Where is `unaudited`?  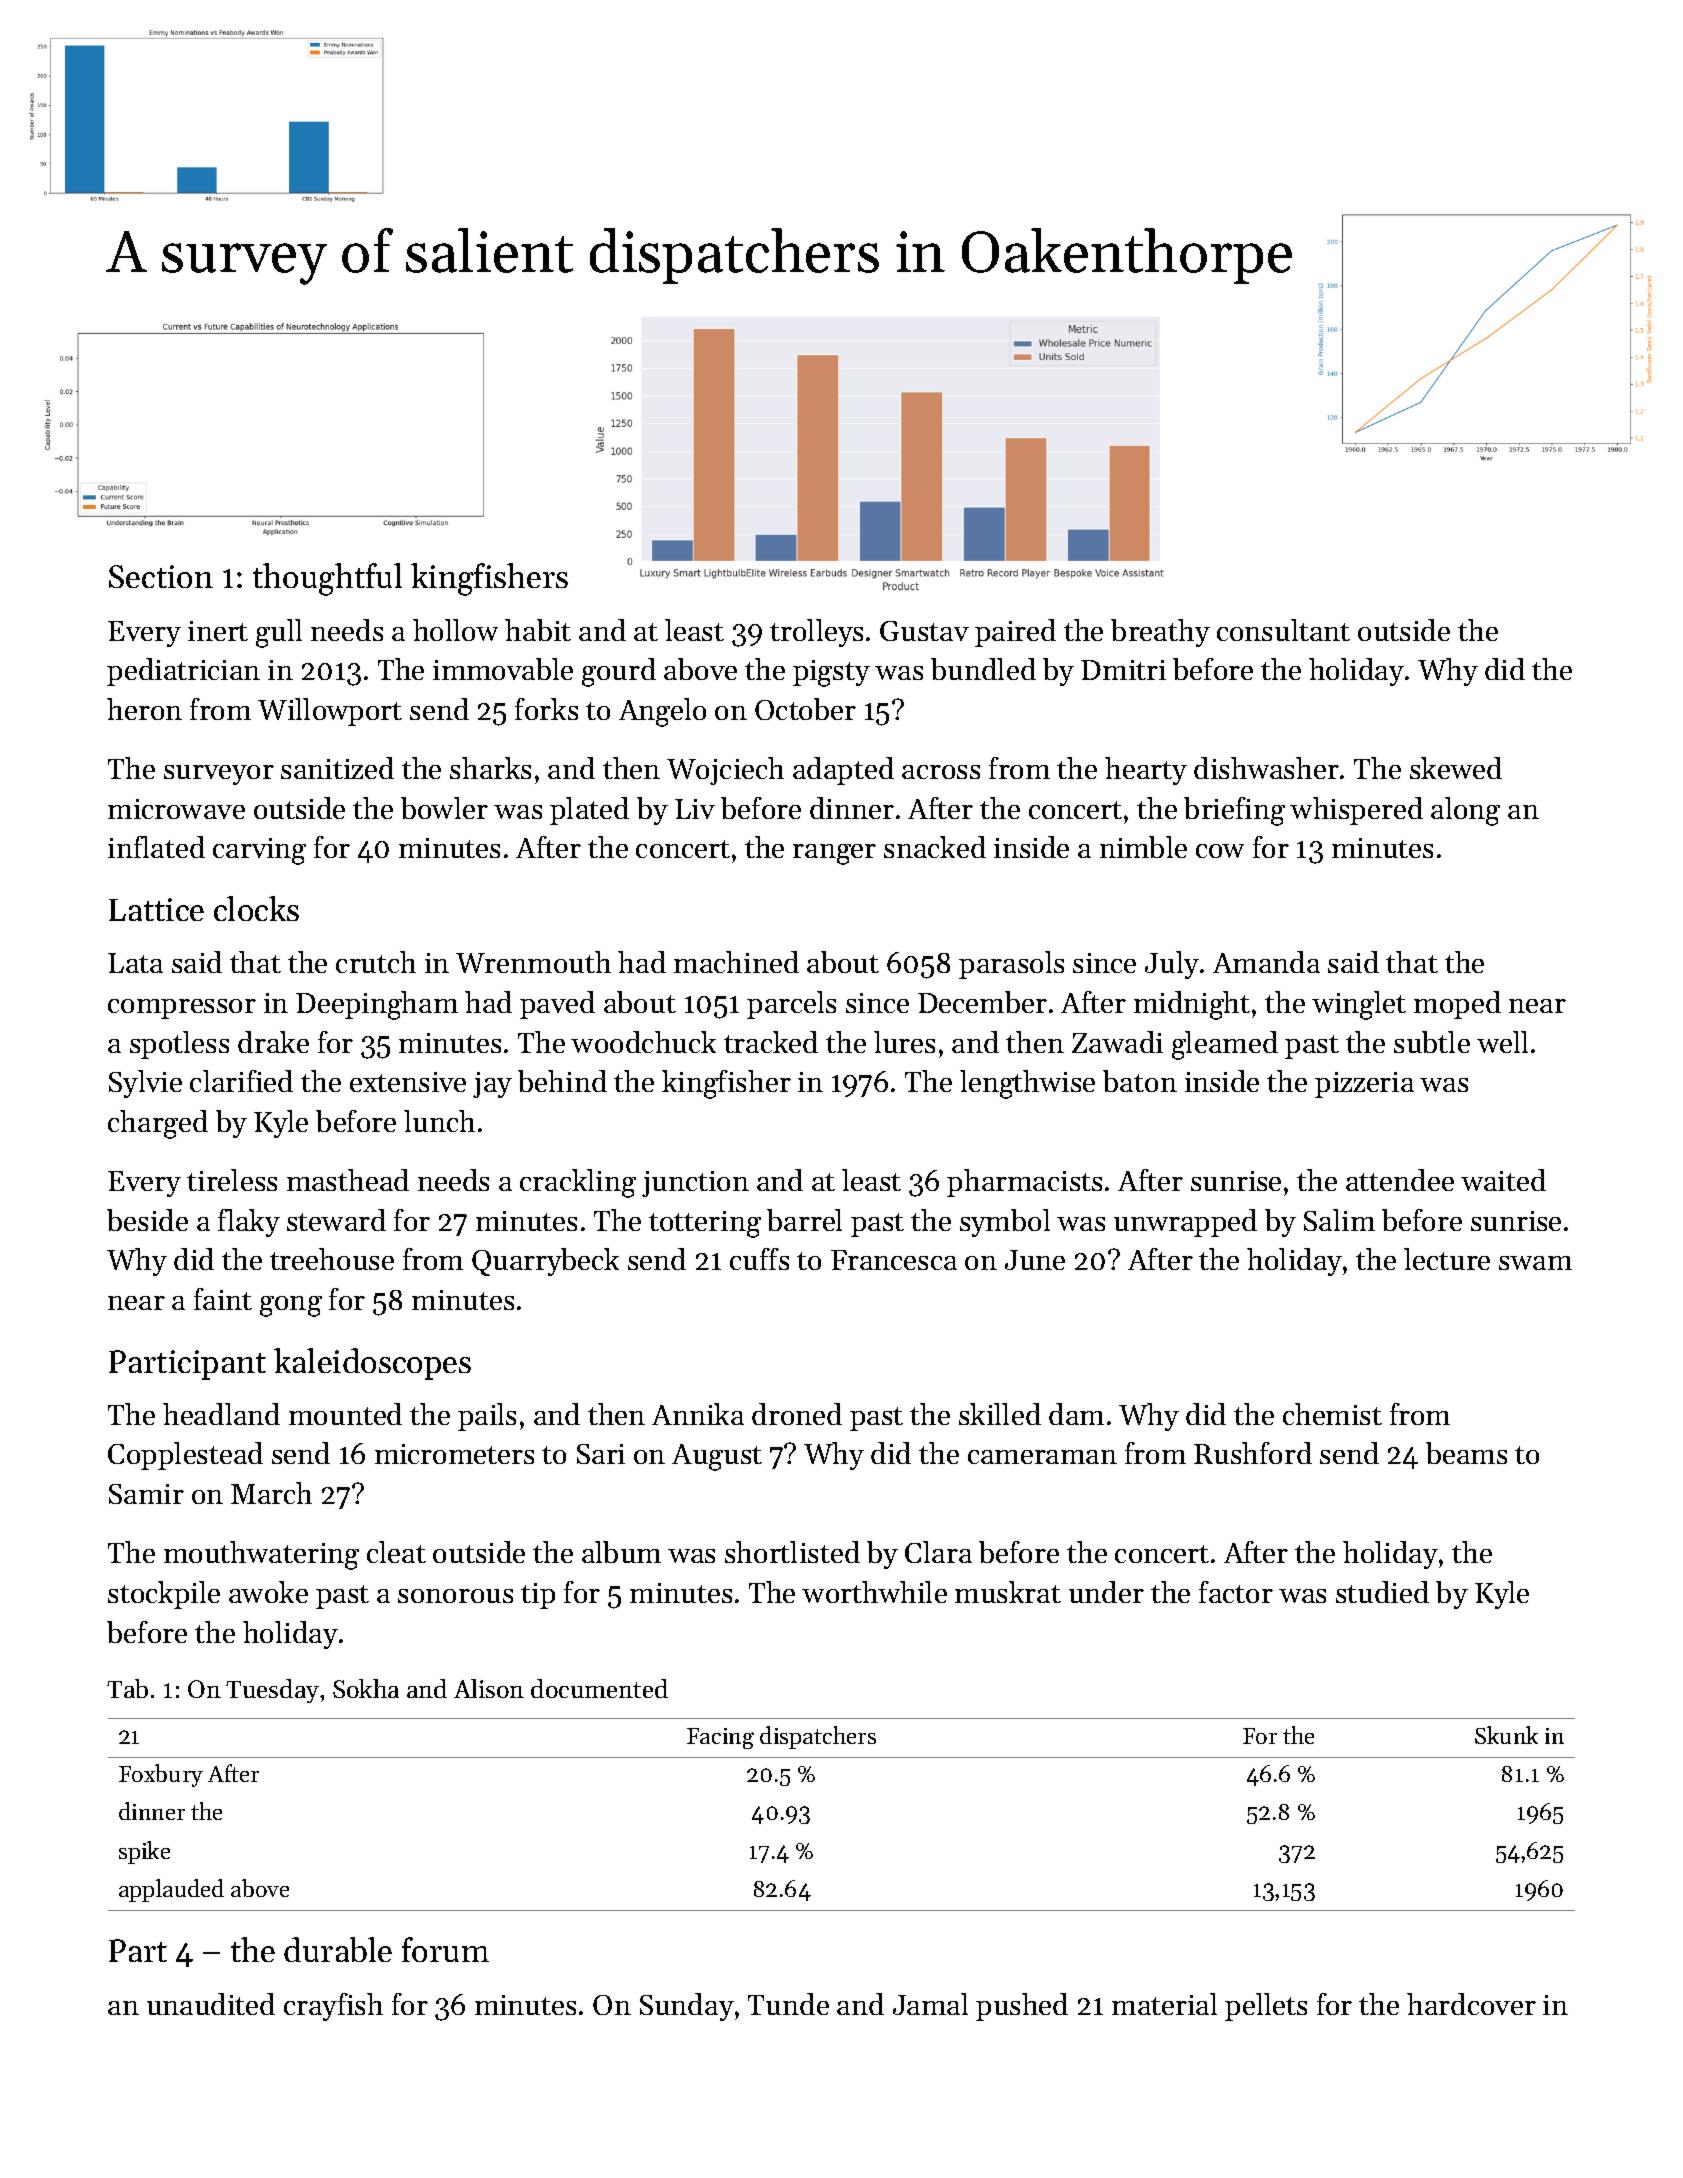 unaudited is located at coordinates (211, 2004).
